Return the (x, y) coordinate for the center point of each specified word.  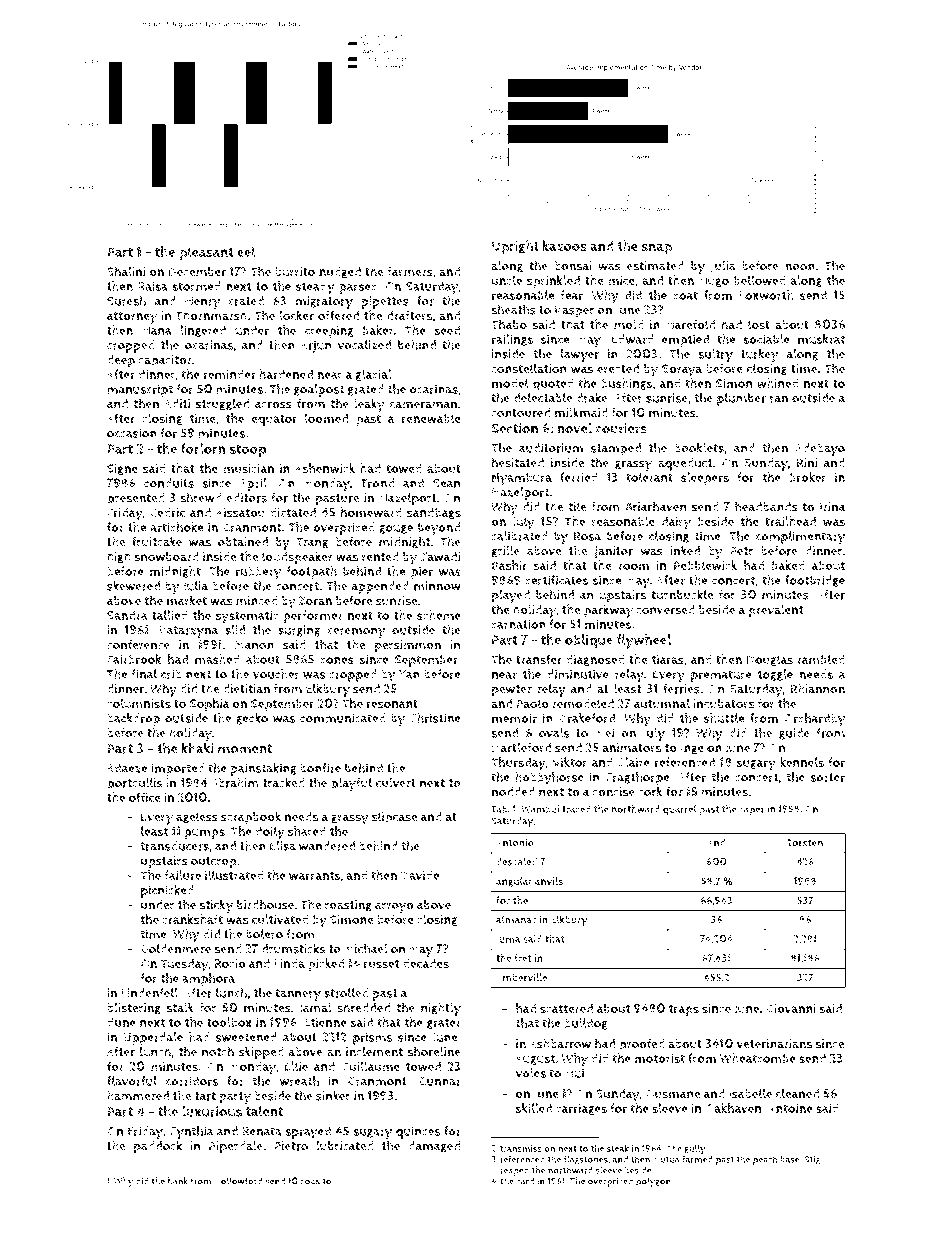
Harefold (690, 324)
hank (178, 1181)
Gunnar (439, 1081)
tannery (298, 995)
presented (136, 499)
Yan (409, 674)
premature (721, 676)
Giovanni (791, 1008)
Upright (515, 247)
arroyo (394, 907)
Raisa (153, 286)
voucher (276, 674)
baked (788, 565)
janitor (613, 552)
